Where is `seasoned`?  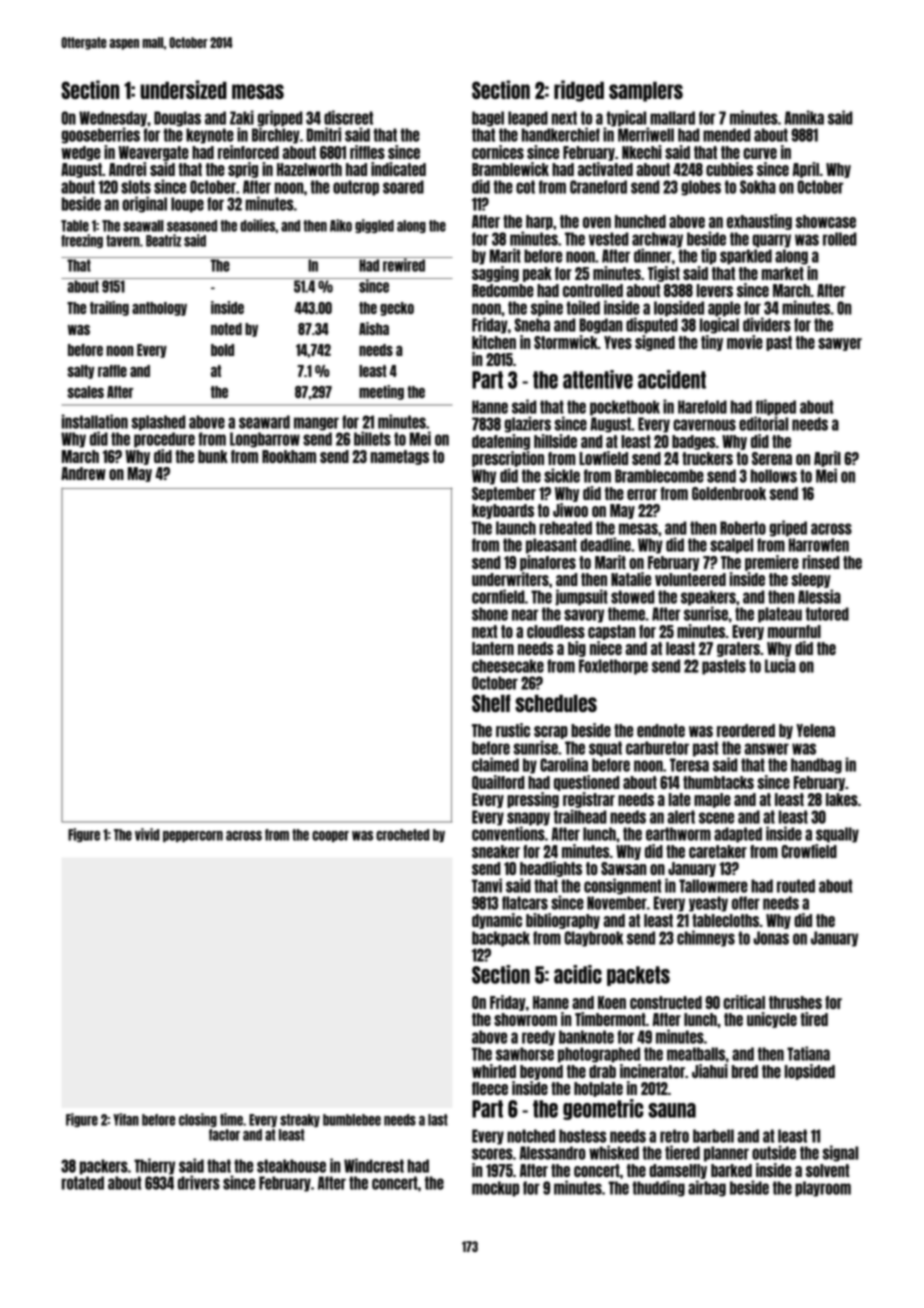 seasoned is located at coordinates (192, 226).
